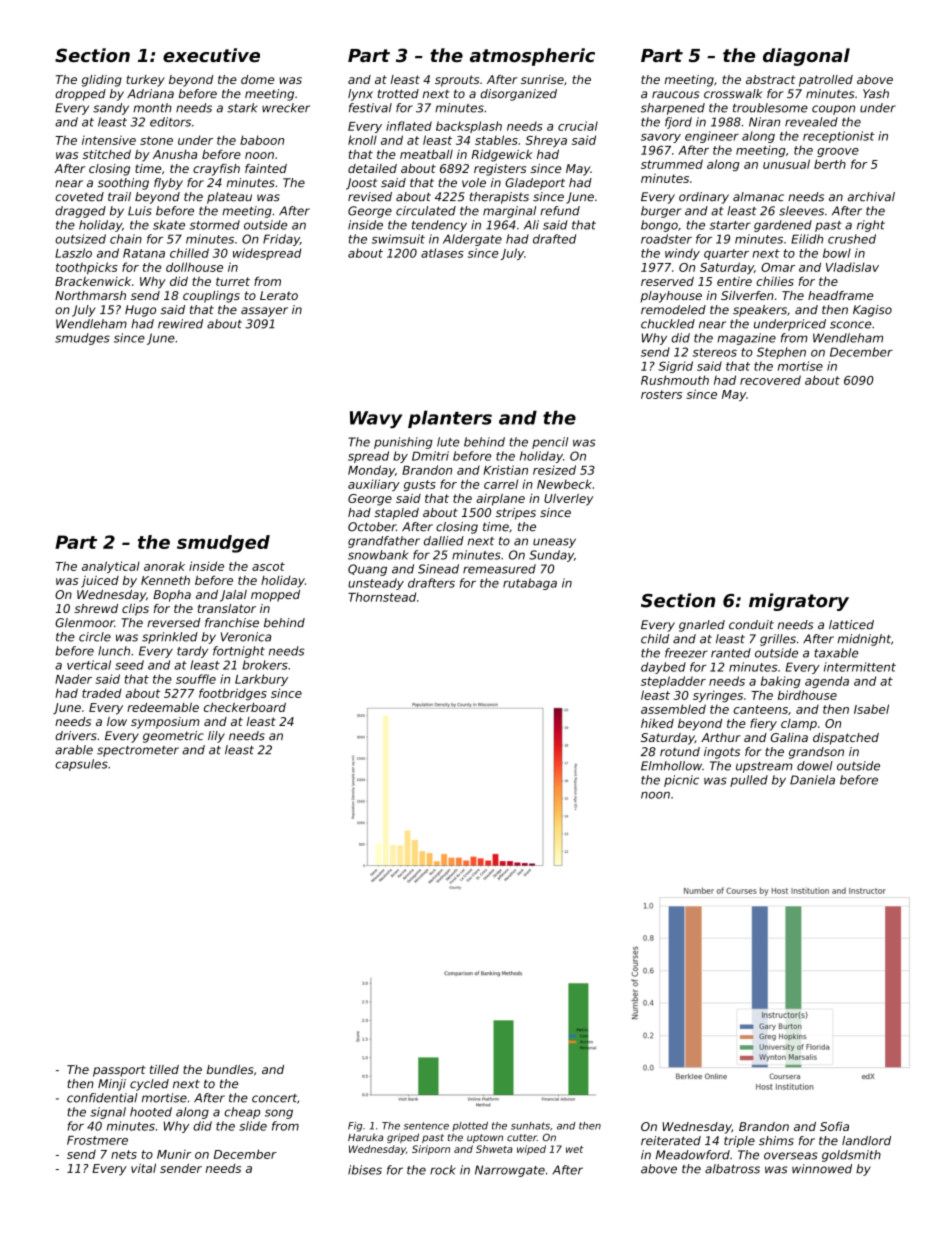 This page has width=952, height=1233. What do you see at coordinates (510, 1171) in the page?
I see `Narrowgate` at bounding box center [510, 1171].
